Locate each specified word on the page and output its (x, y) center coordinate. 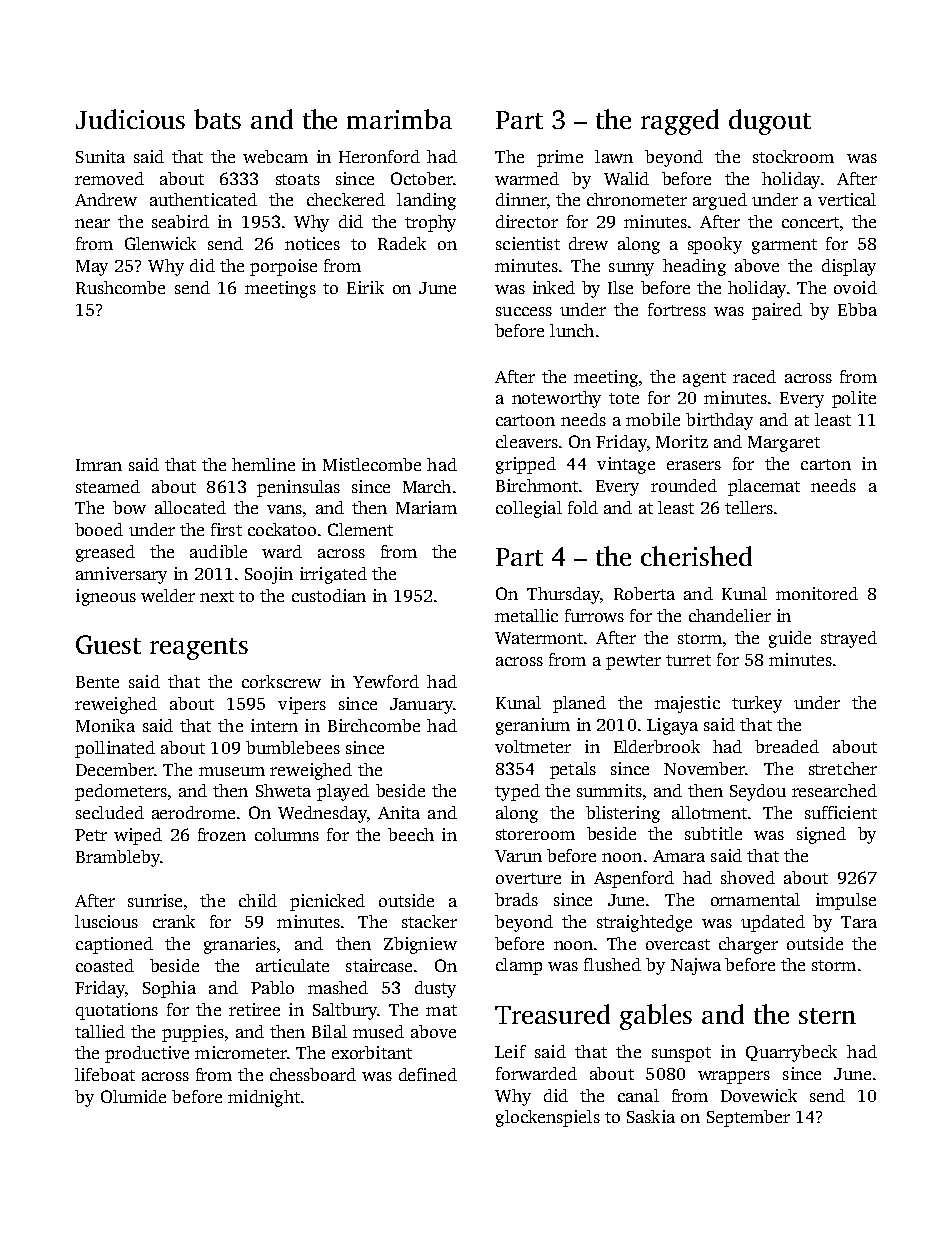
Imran (99, 465)
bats (217, 119)
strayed (849, 639)
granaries (240, 945)
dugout (770, 122)
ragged (680, 122)
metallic (526, 615)
